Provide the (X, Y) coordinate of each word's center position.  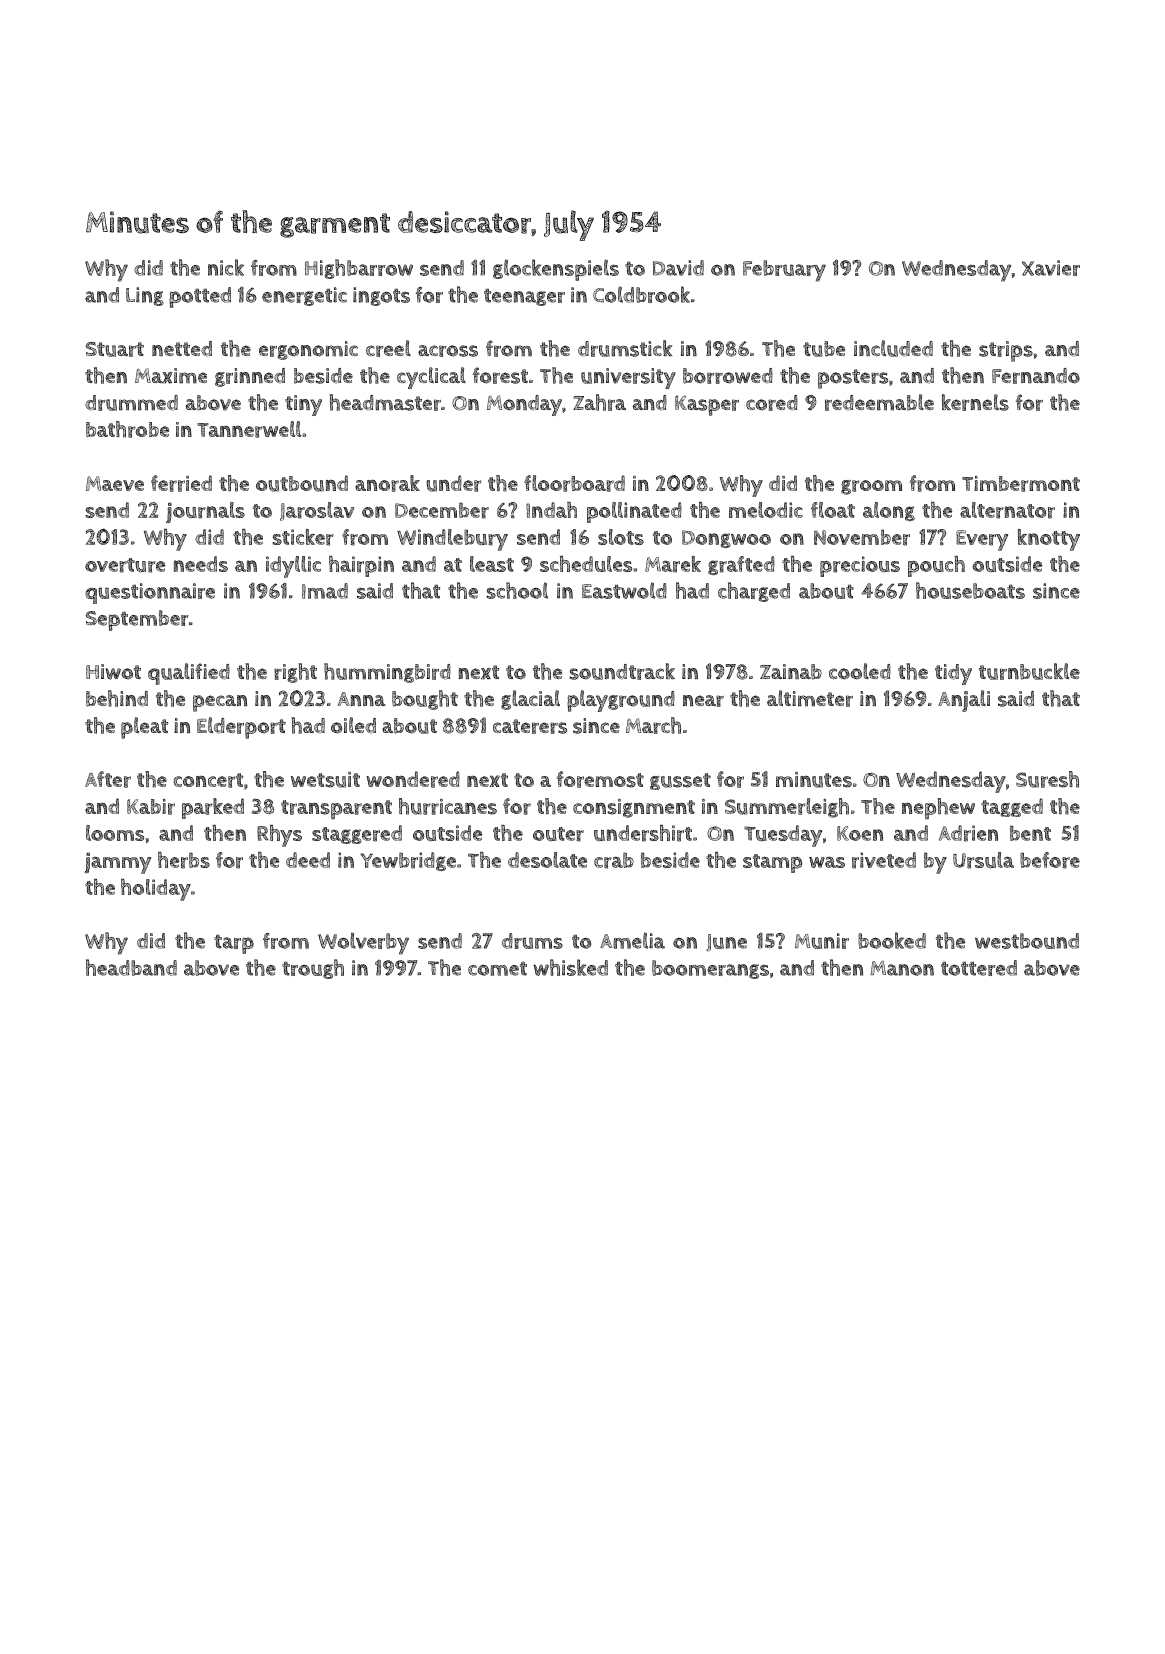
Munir (822, 941)
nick (226, 267)
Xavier (1051, 268)
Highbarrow (359, 269)
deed (308, 860)
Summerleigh (787, 808)
